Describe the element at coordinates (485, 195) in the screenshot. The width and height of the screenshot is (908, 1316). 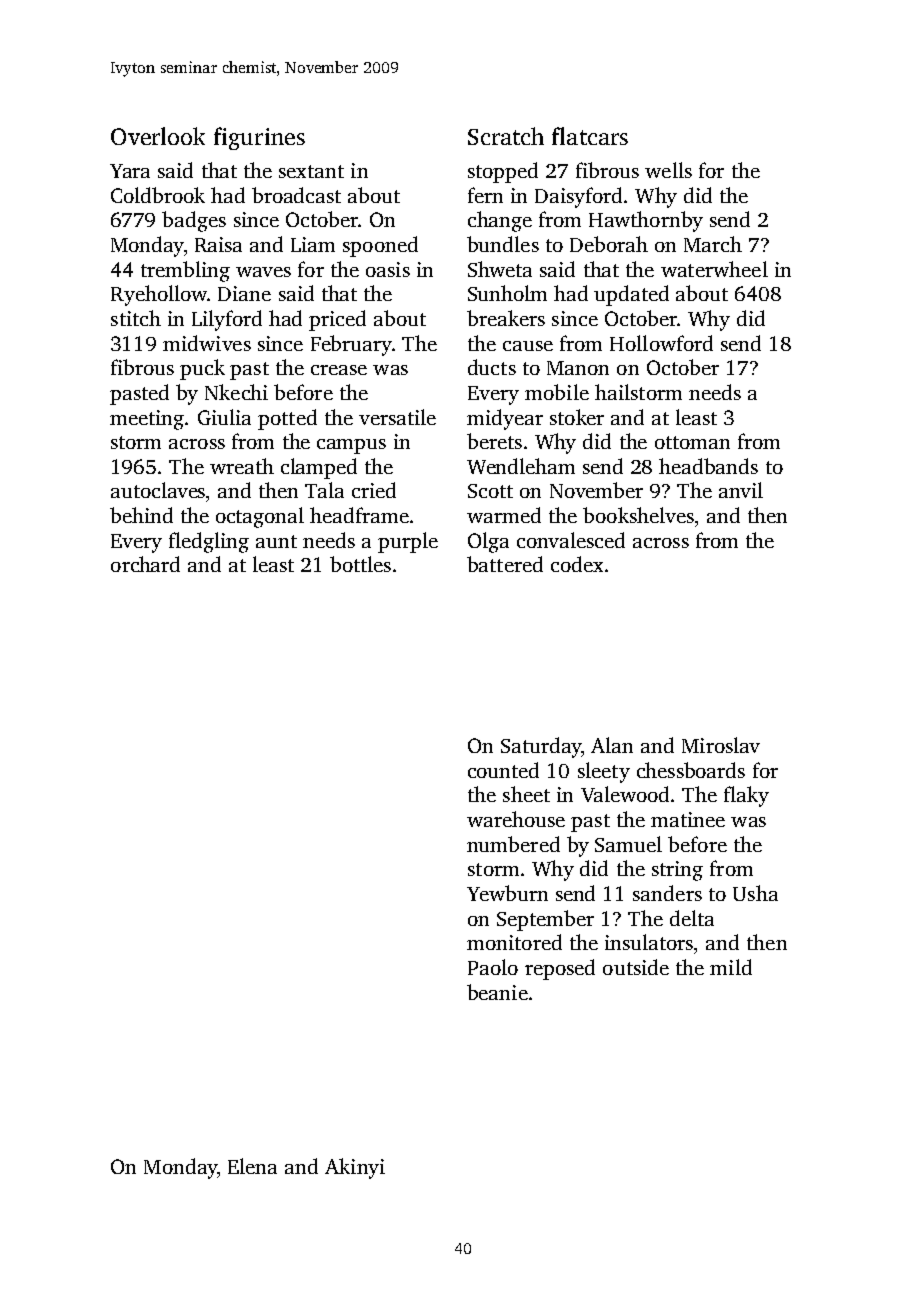
I see `fern` at that location.
